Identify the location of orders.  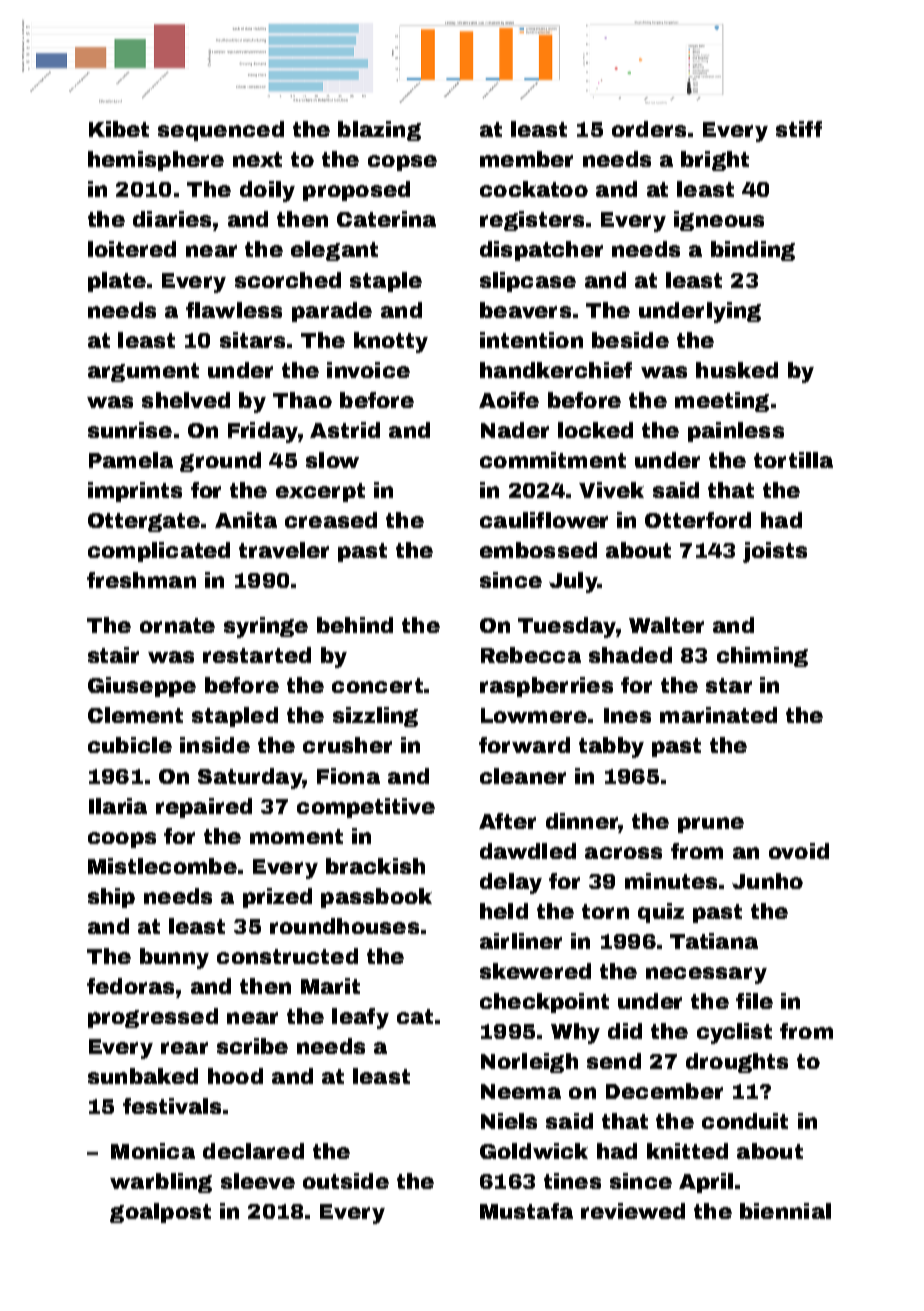
(649, 129).
